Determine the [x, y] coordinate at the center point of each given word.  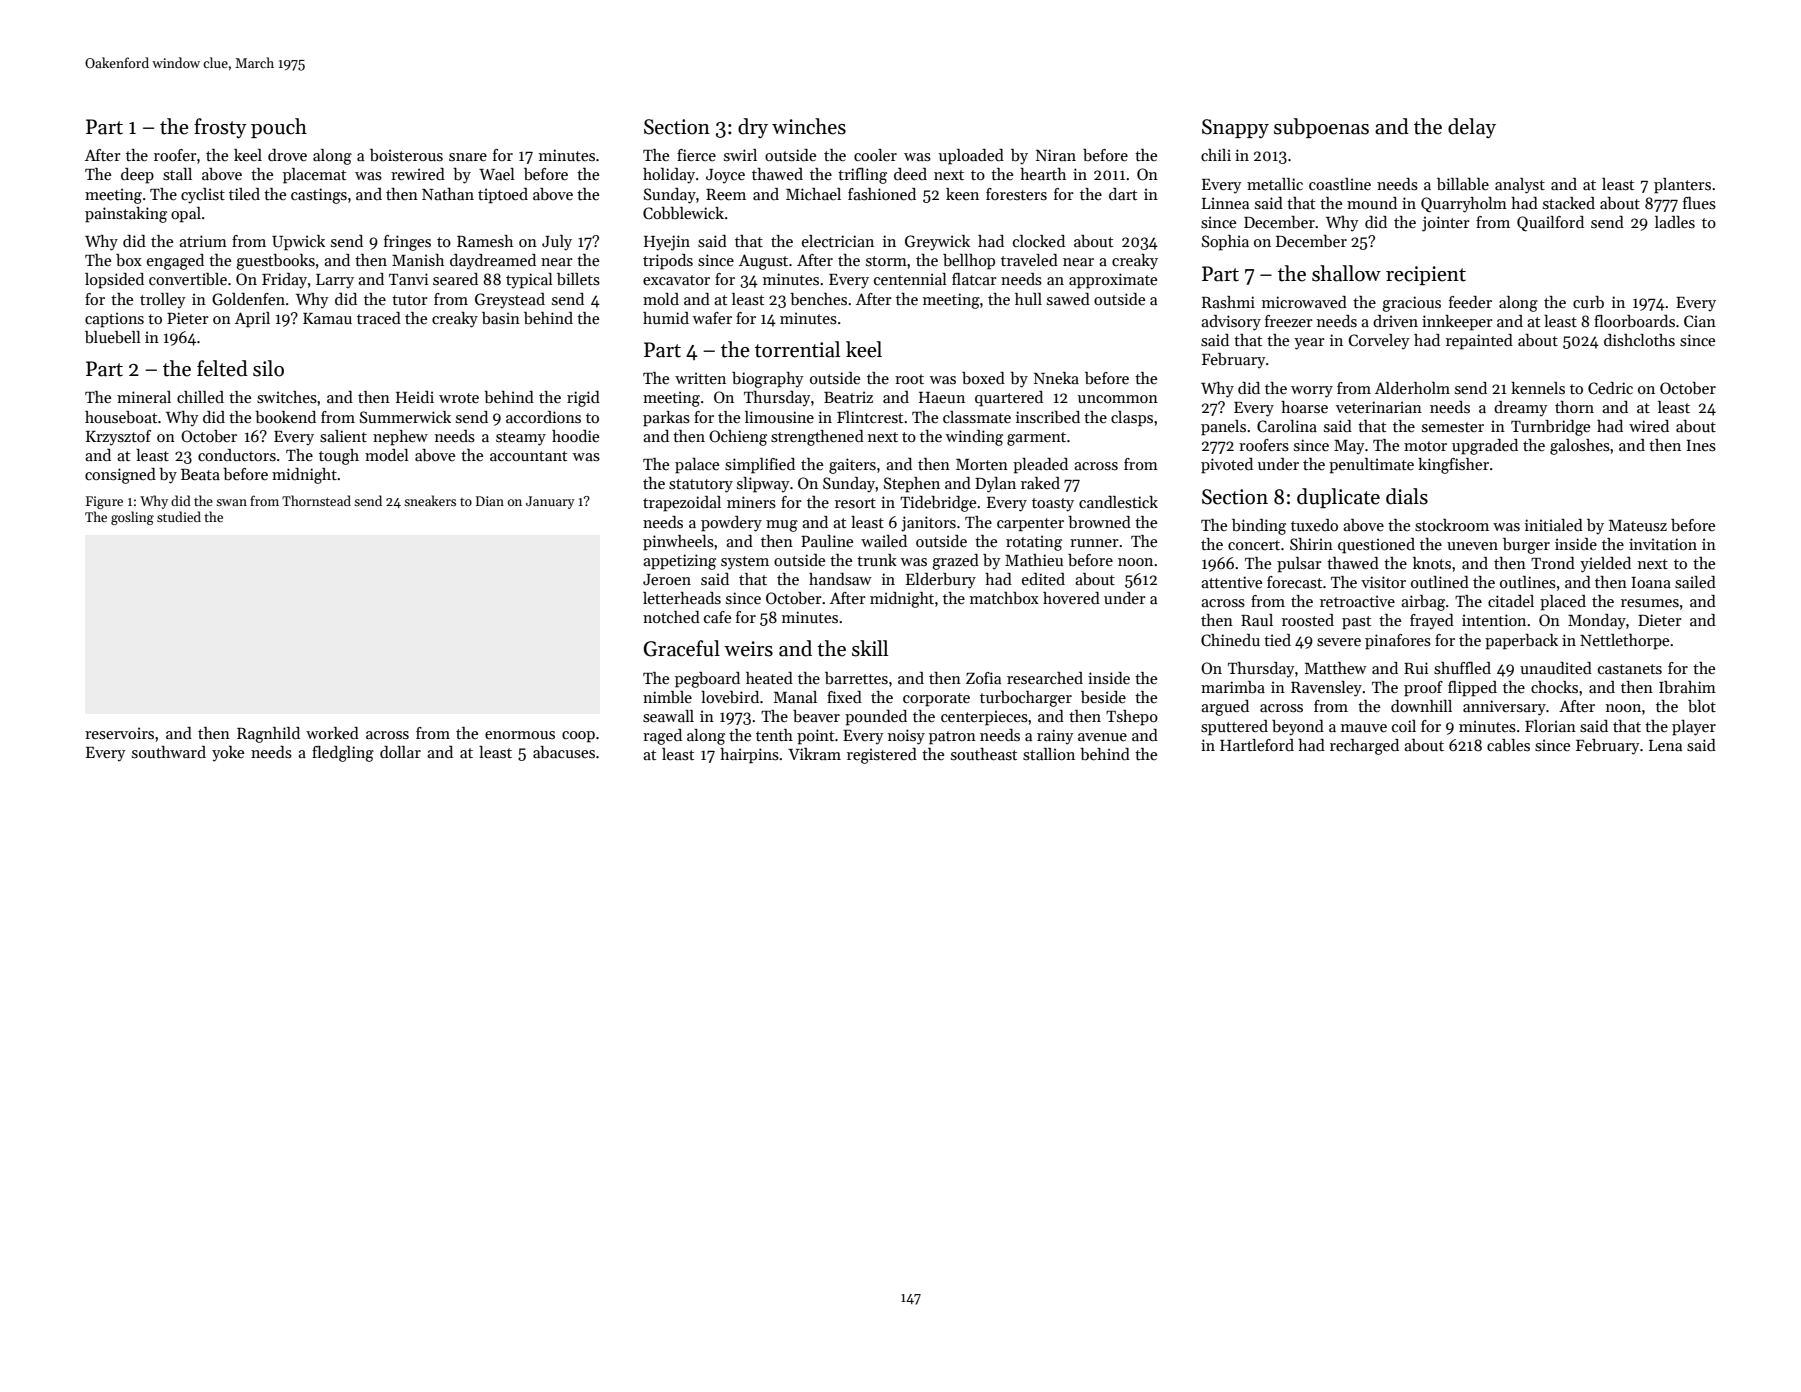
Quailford [1550, 223]
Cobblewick [683, 213]
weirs [748, 649]
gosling [132, 518]
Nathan [448, 194]
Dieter [1660, 620]
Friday [284, 281]
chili [1216, 155]
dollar [400, 752]
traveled [1029, 260]
